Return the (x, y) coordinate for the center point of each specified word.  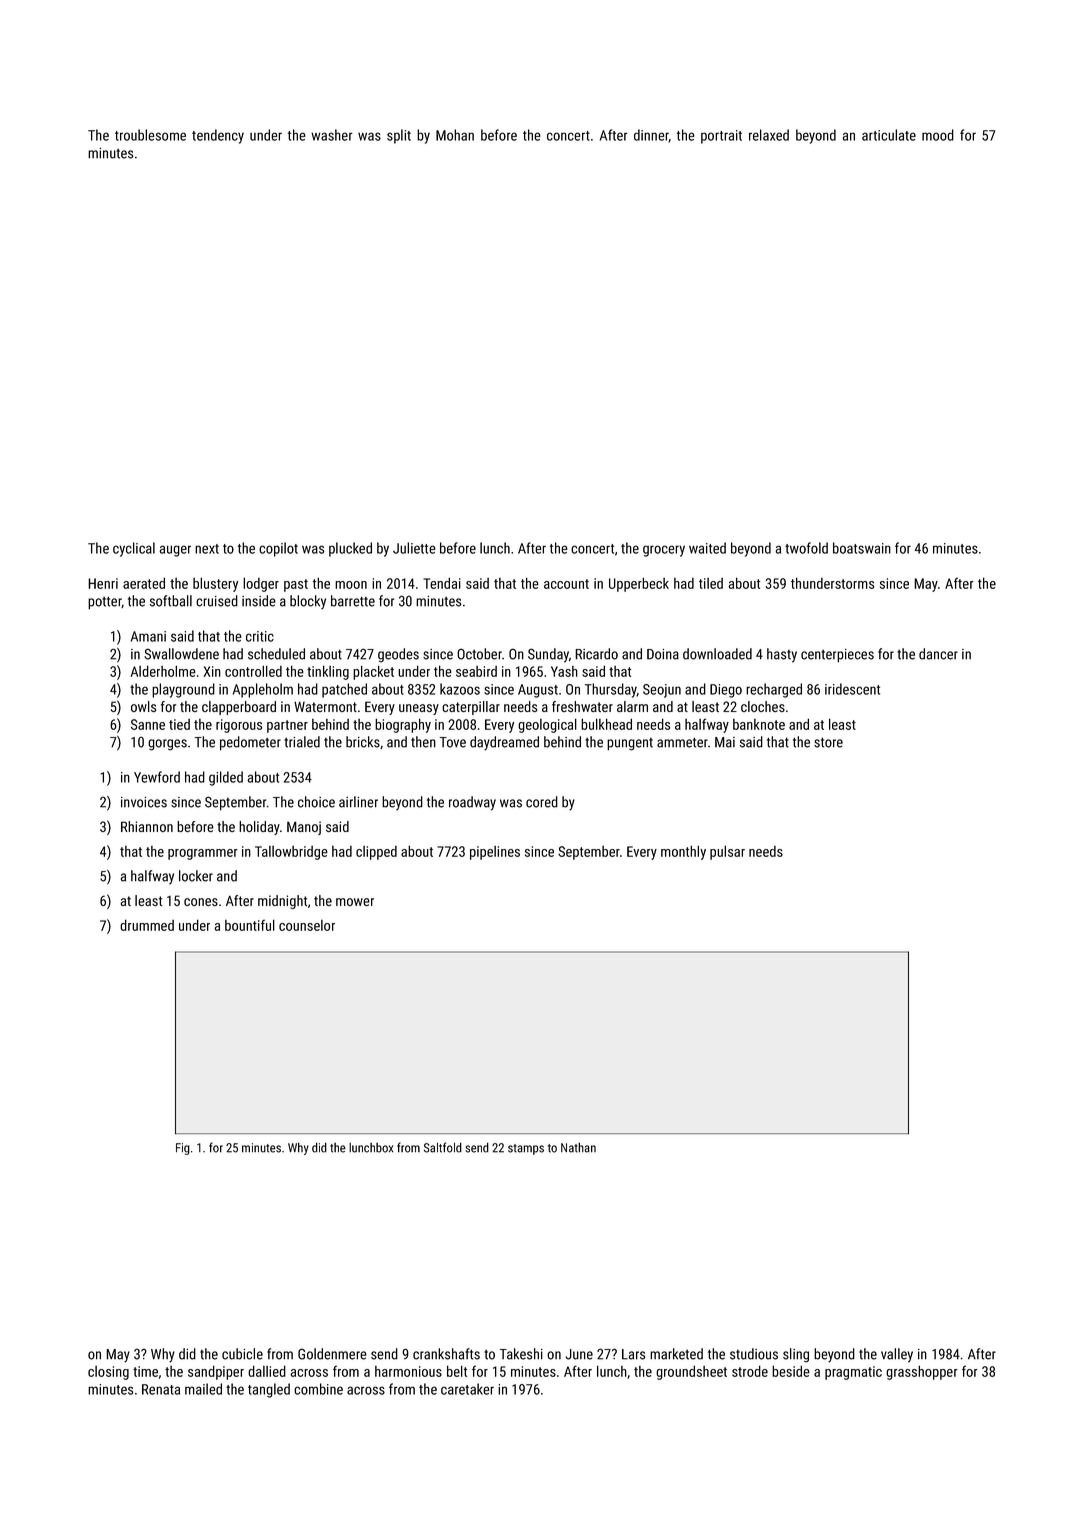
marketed (676, 1354)
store (828, 742)
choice (316, 802)
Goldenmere (332, 1354)
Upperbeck (639, 584)
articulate (889, 135)
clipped (376, 853)
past (296, 585)
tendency (218, 136)
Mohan (455, 135)
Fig (183, 1149)
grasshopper (922, 1372)
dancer (938, 654)
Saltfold (443, 1147)
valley (897, 1355)
